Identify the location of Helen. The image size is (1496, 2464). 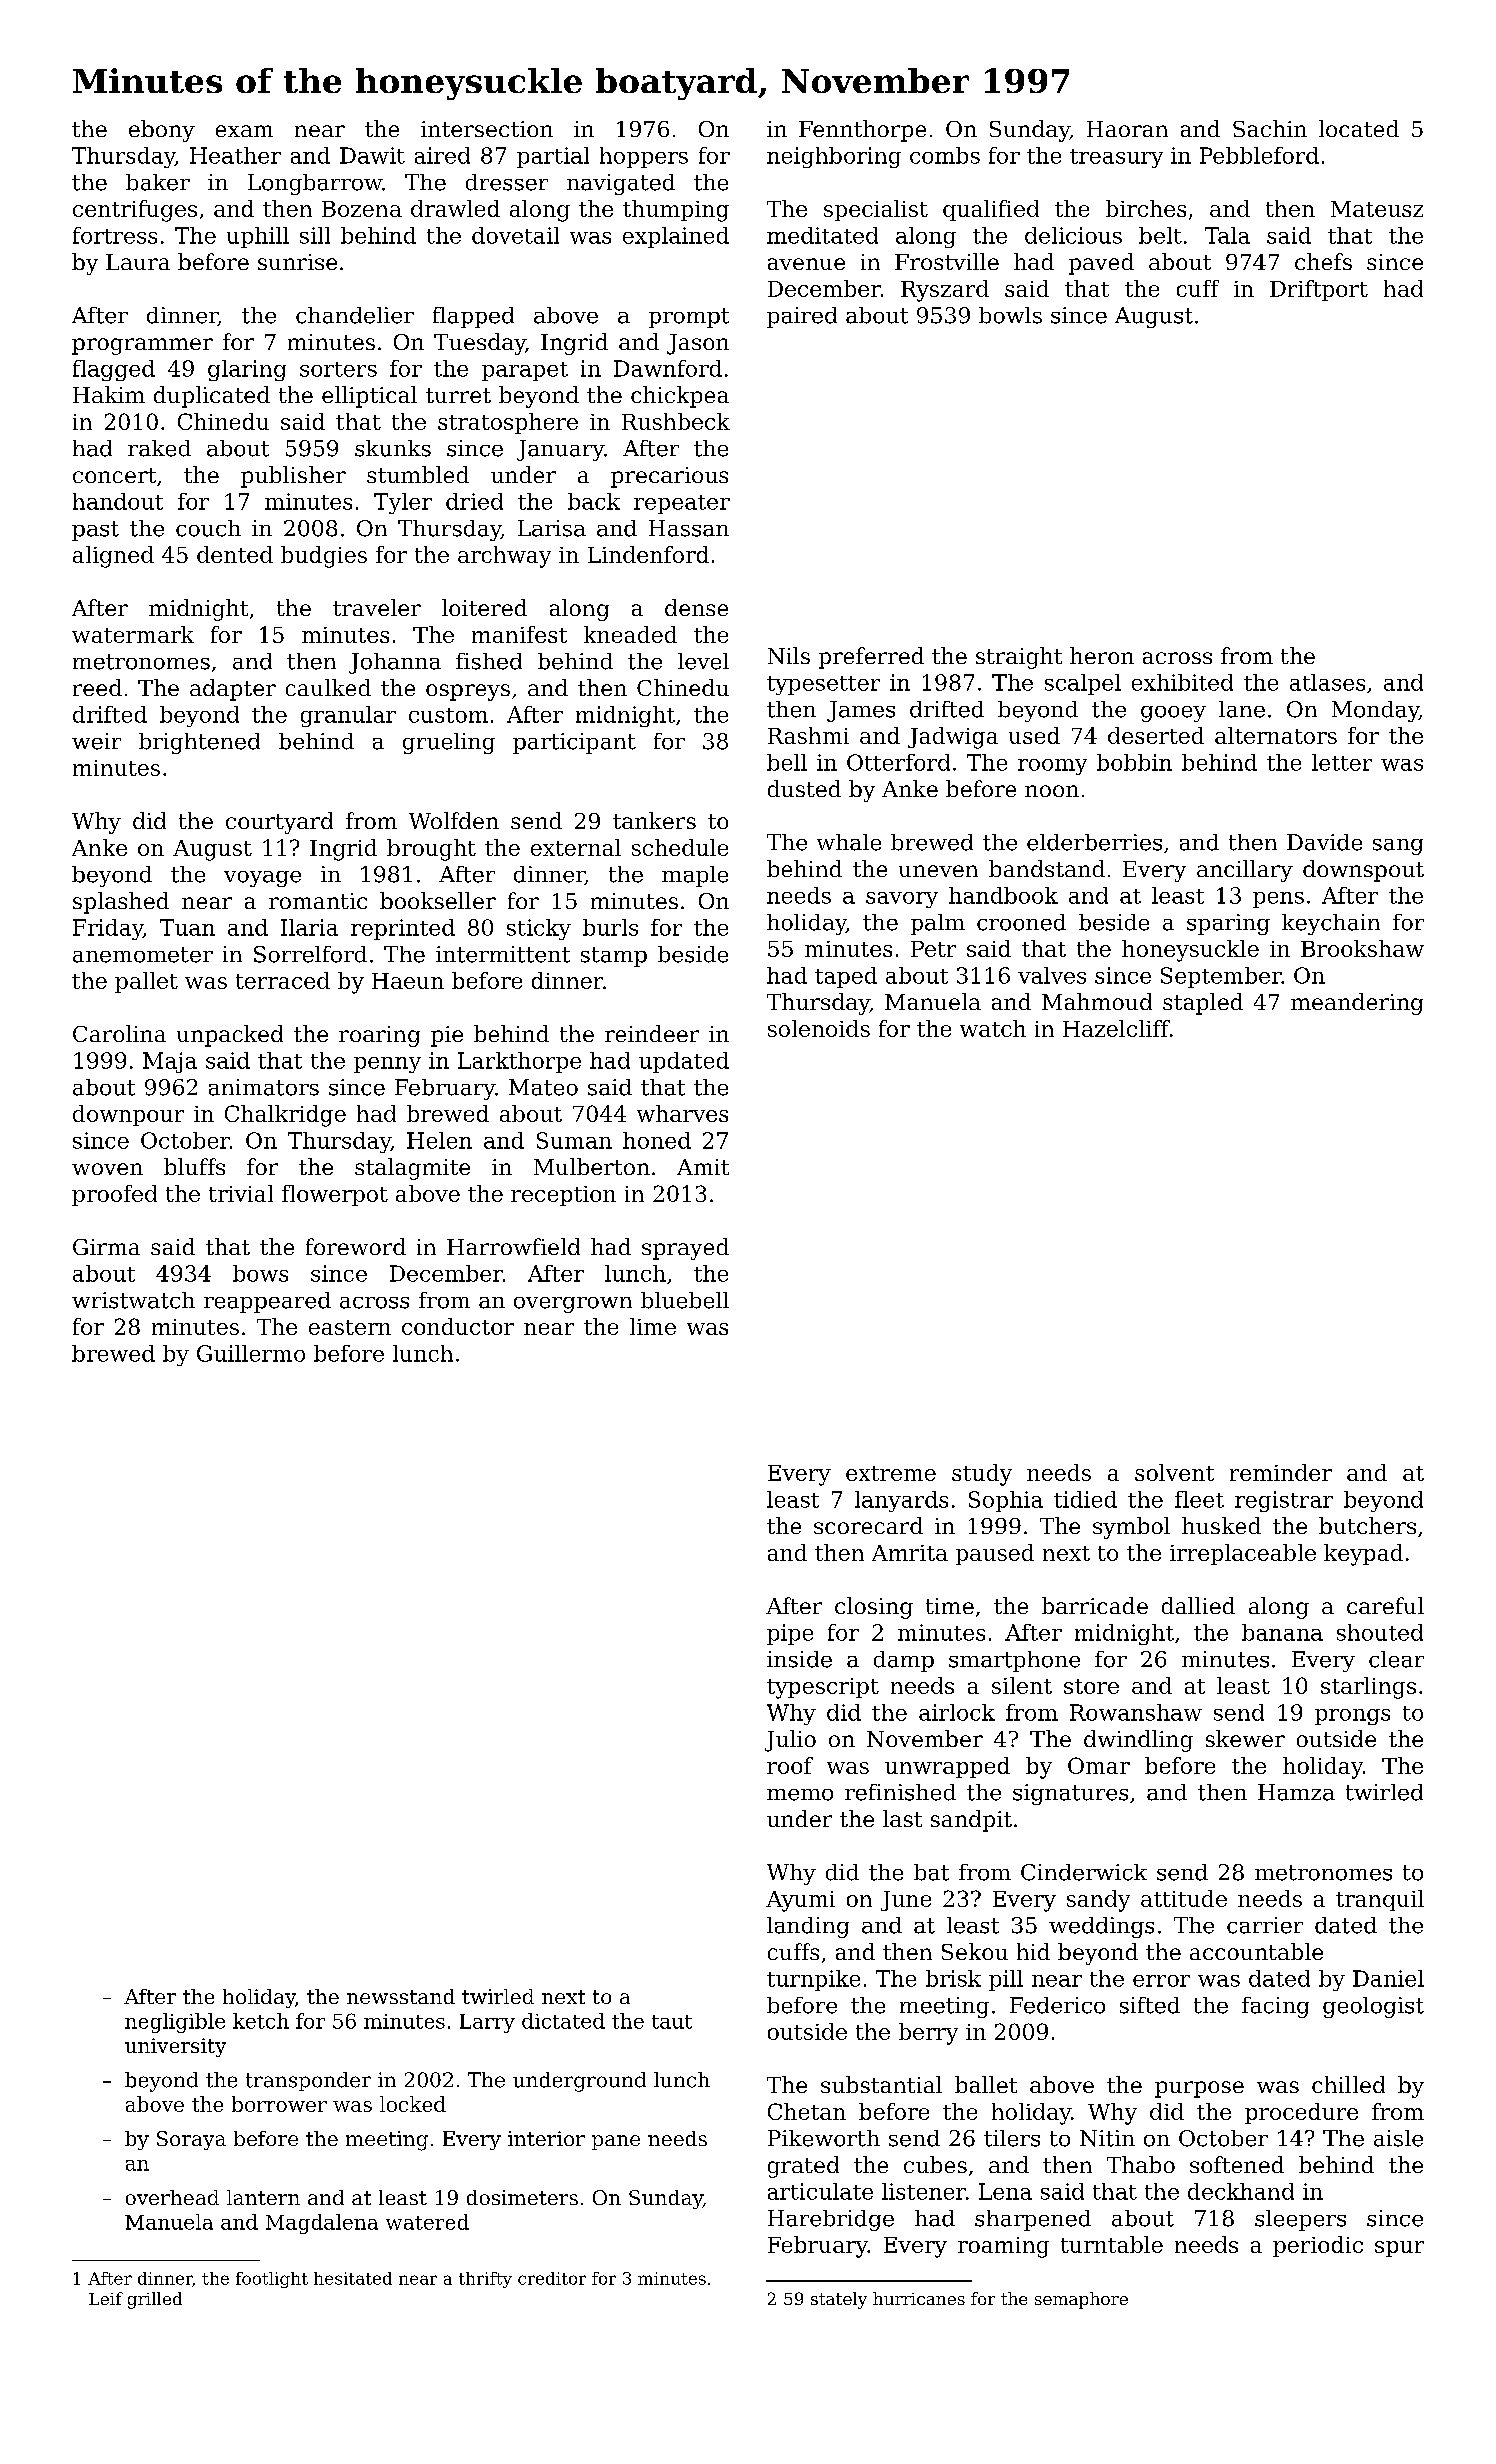
(439, 1140).
